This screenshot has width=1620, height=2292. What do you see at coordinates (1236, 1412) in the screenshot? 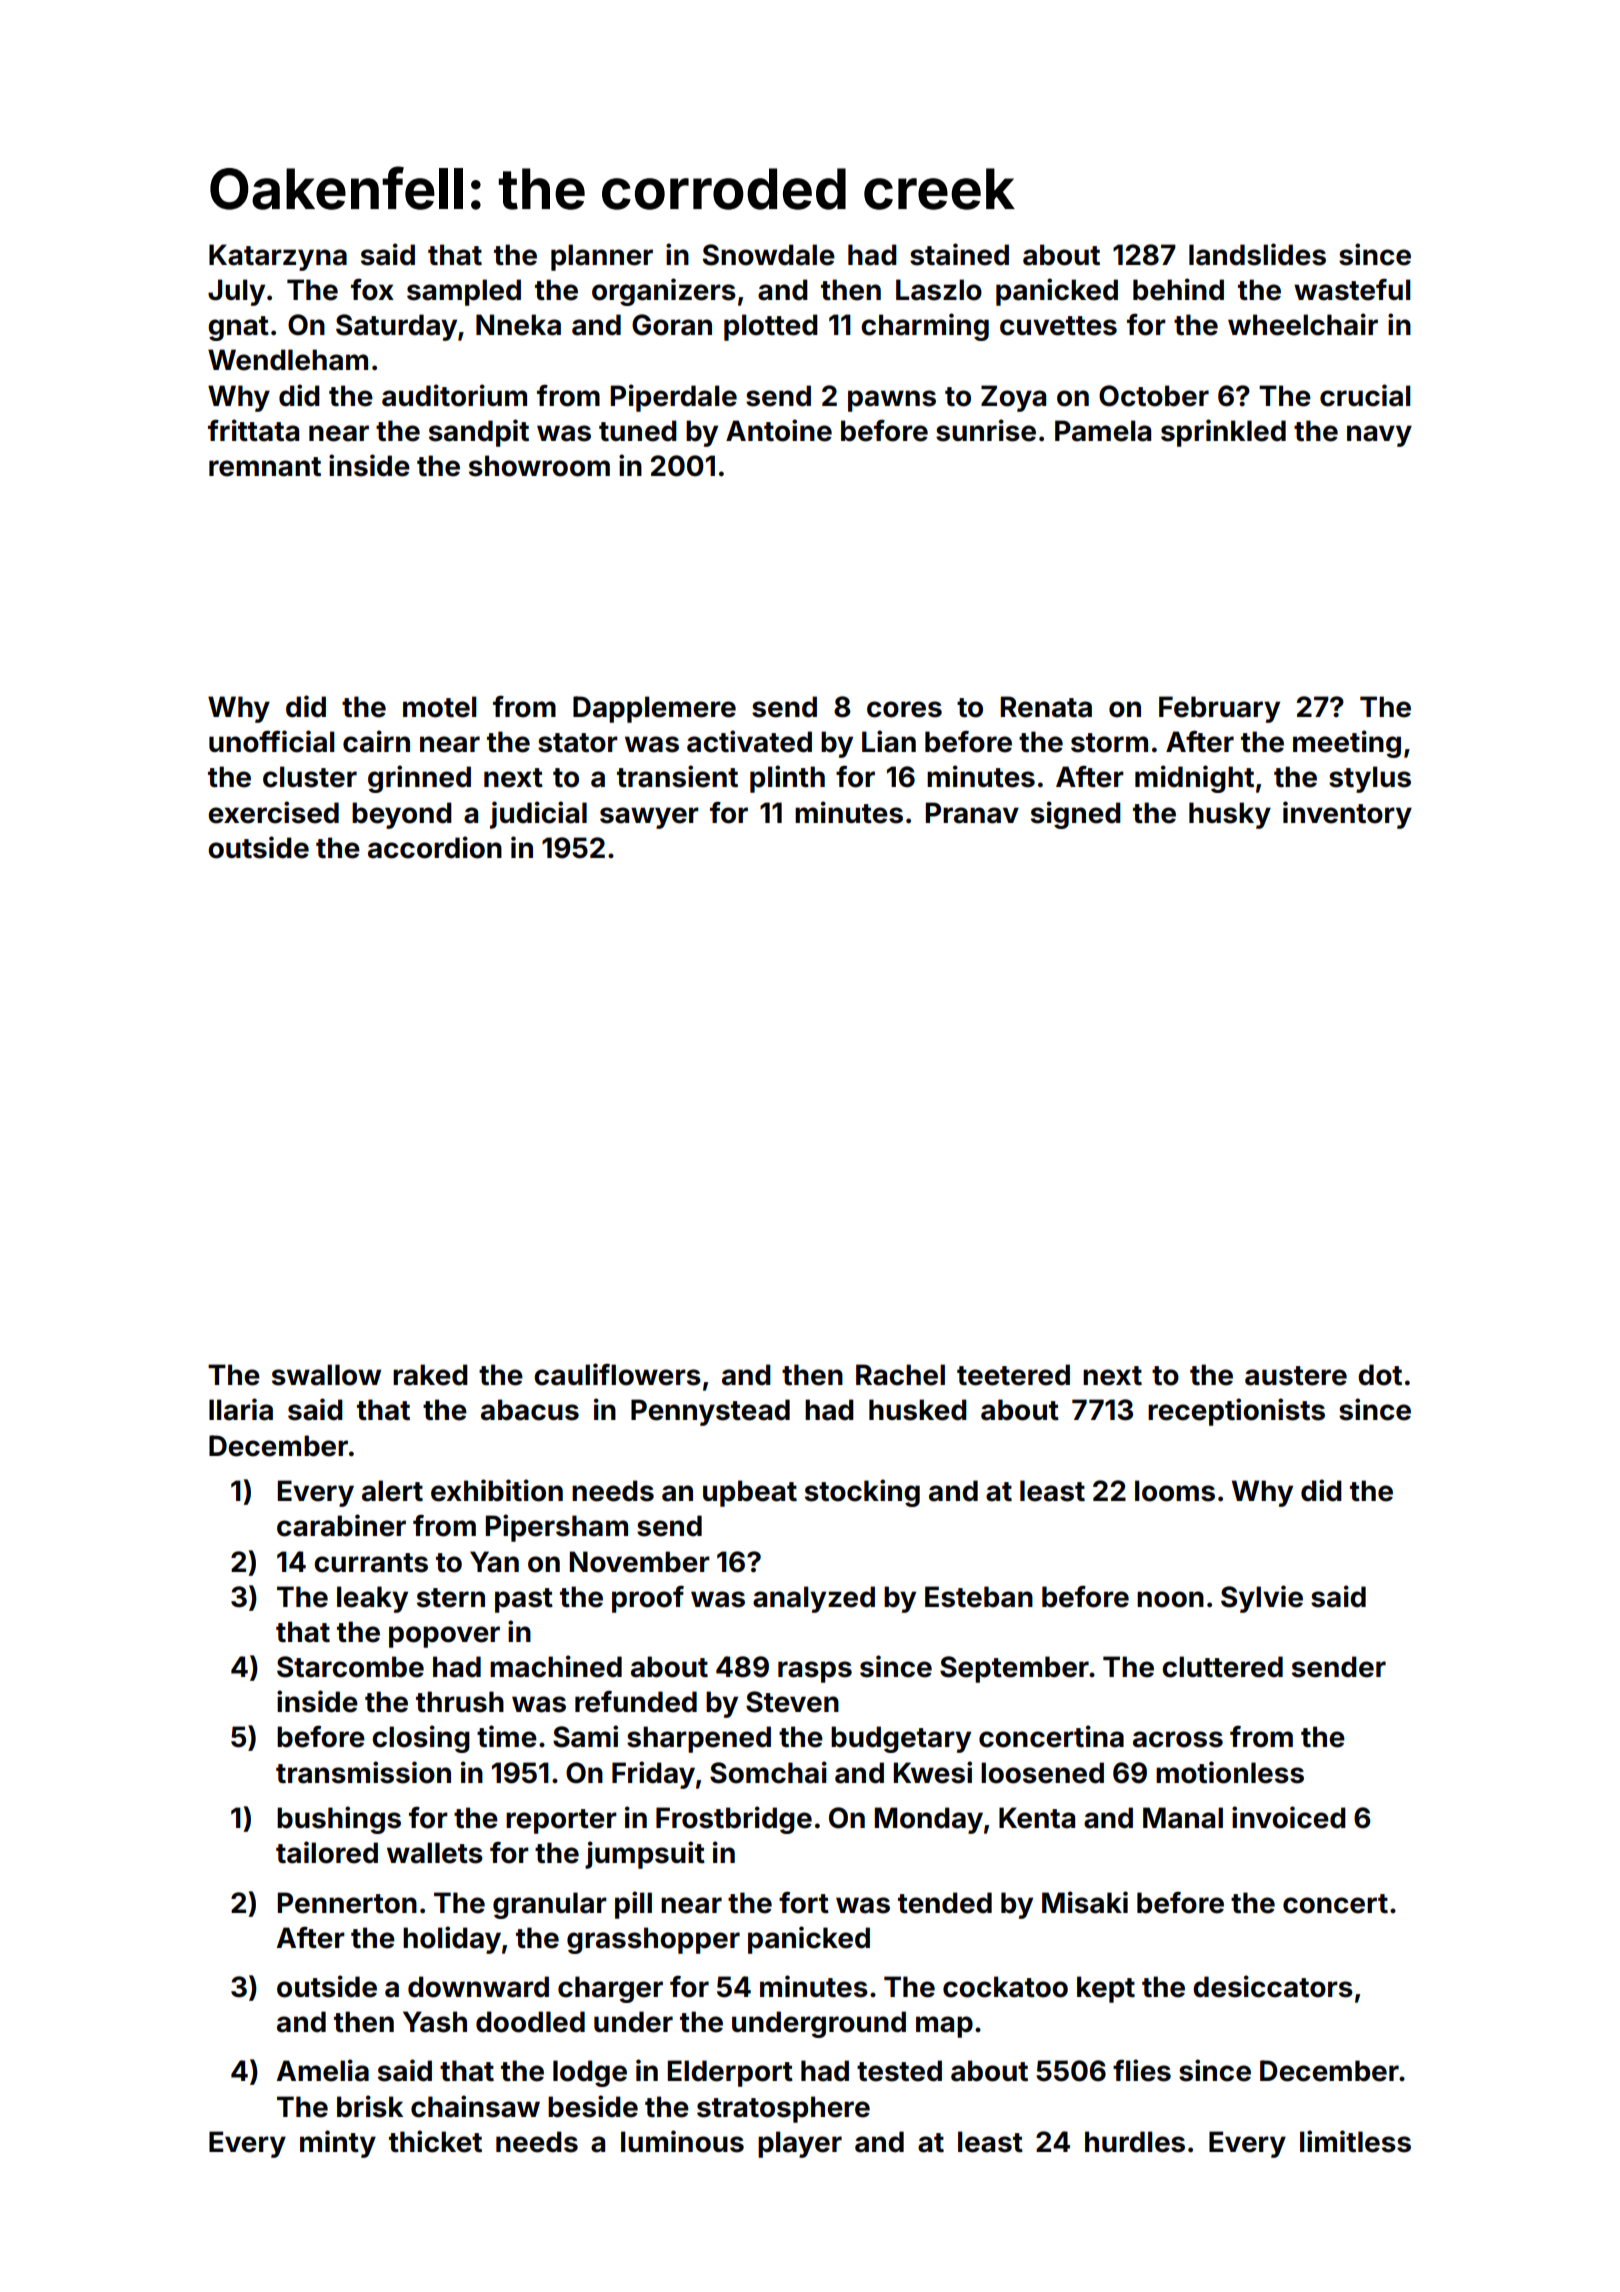
I see `receptionists` at bounding box center [1236, 1412].
